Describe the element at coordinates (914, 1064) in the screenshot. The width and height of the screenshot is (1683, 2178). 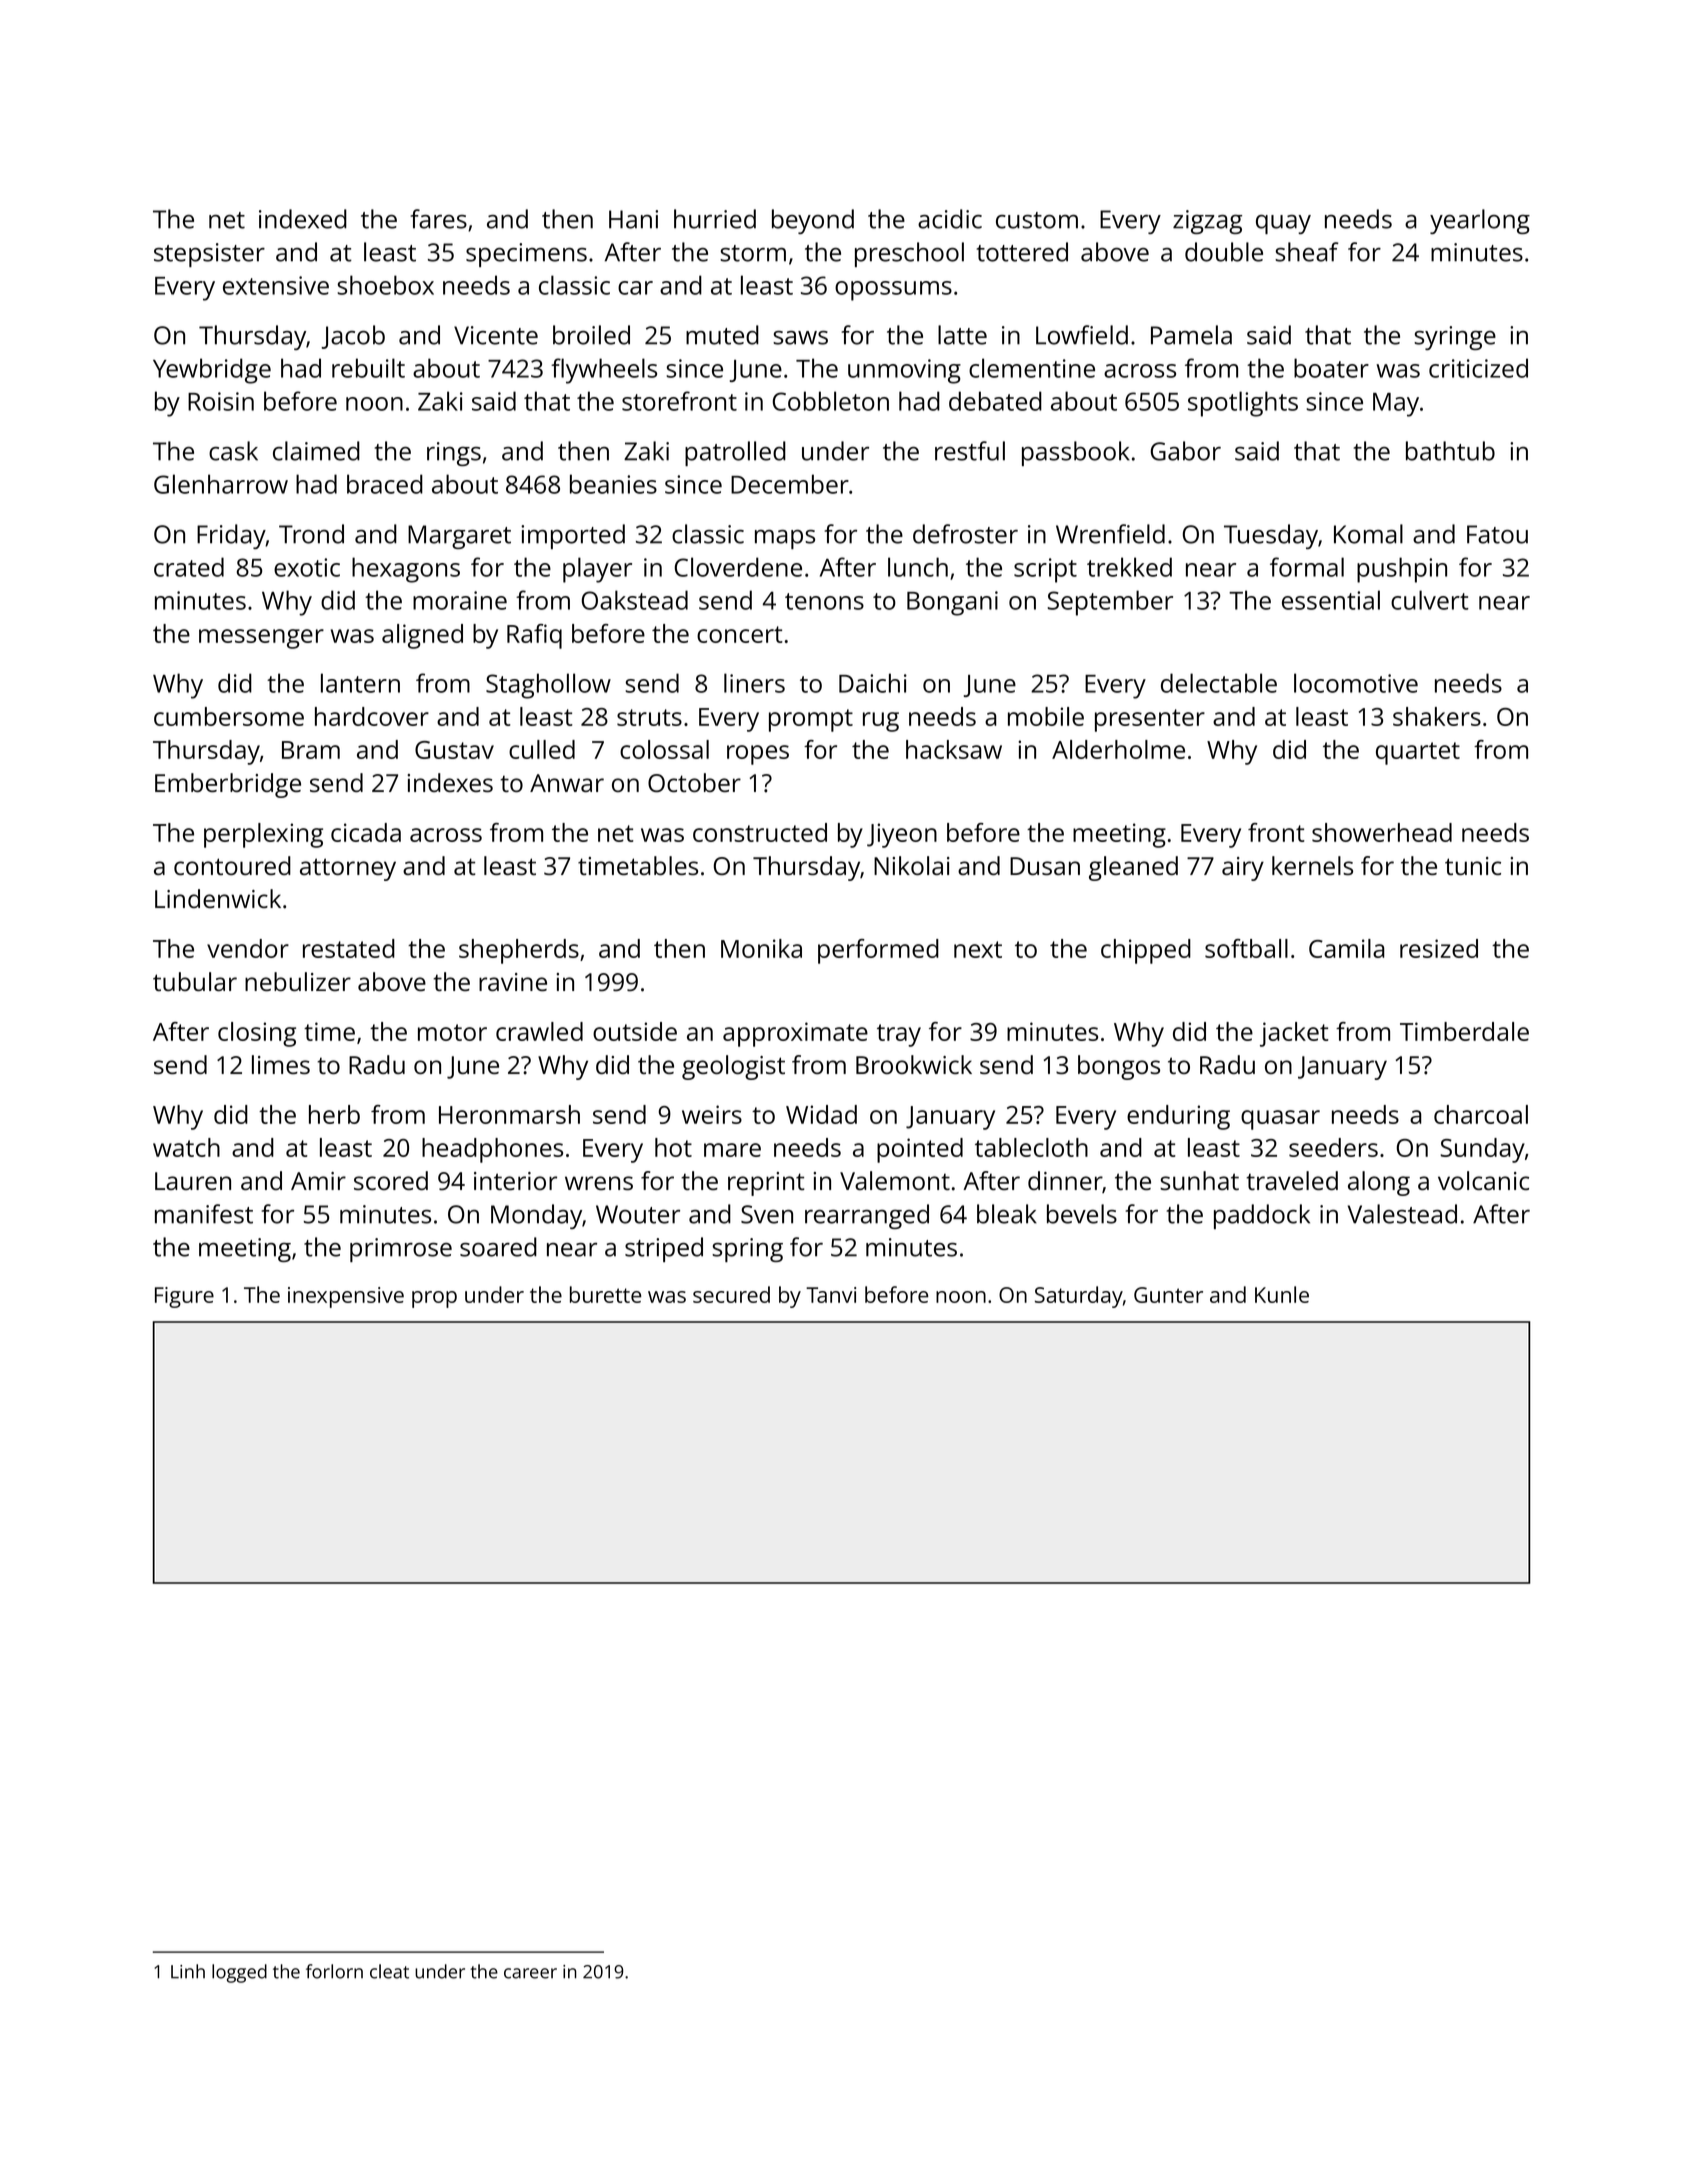
I see `Brookwick` at that location.
